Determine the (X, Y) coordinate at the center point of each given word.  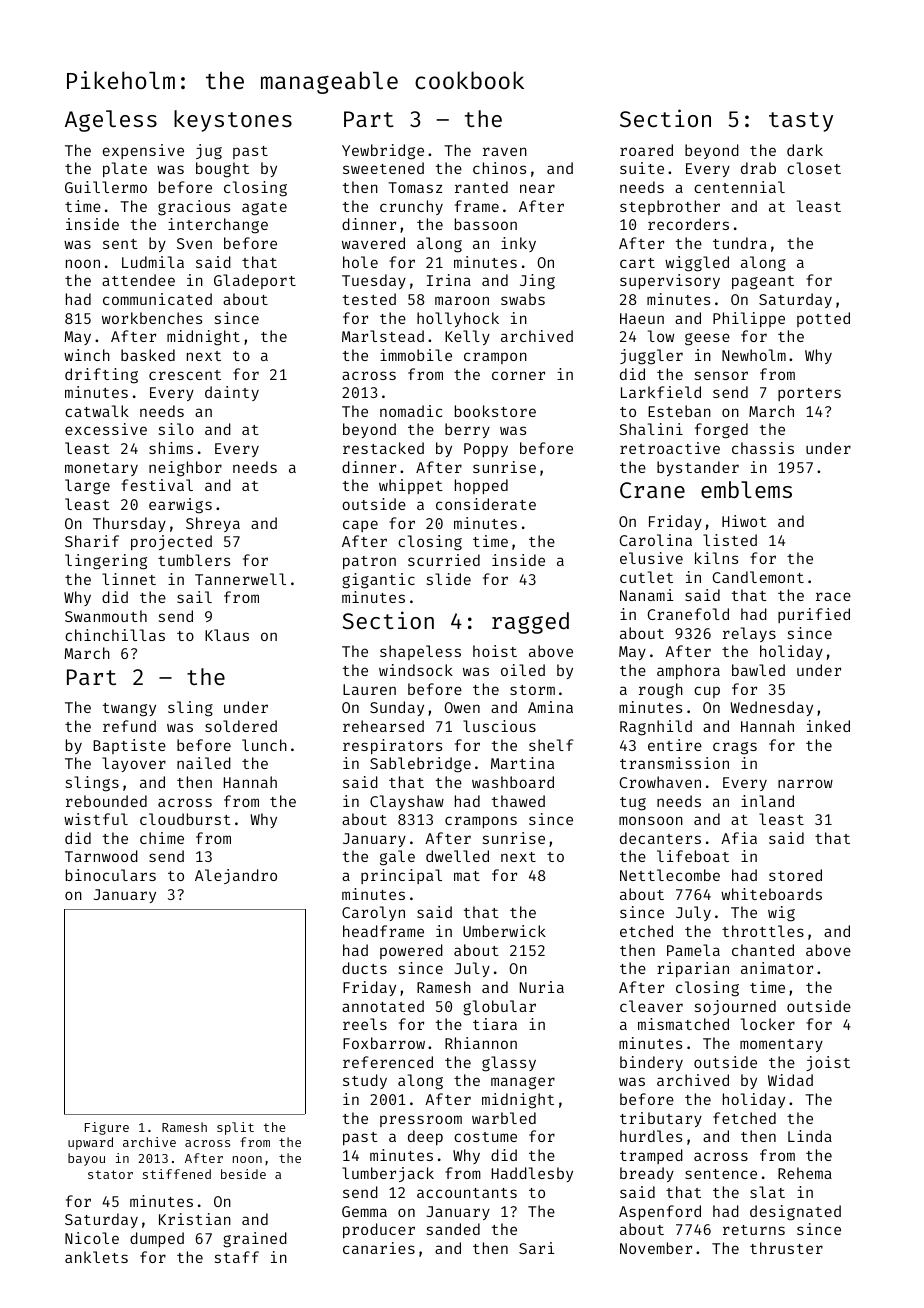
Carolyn (373, 913)
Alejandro (236, 876)
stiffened (177, 1174)
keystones (233, 121)
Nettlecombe (670, 875)
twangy (129, 710)
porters (809, 394)
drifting (101, 376)
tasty (801, 122)
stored (795, 875)
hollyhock (458, 319)
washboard (513, 782)
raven (505, 151)
